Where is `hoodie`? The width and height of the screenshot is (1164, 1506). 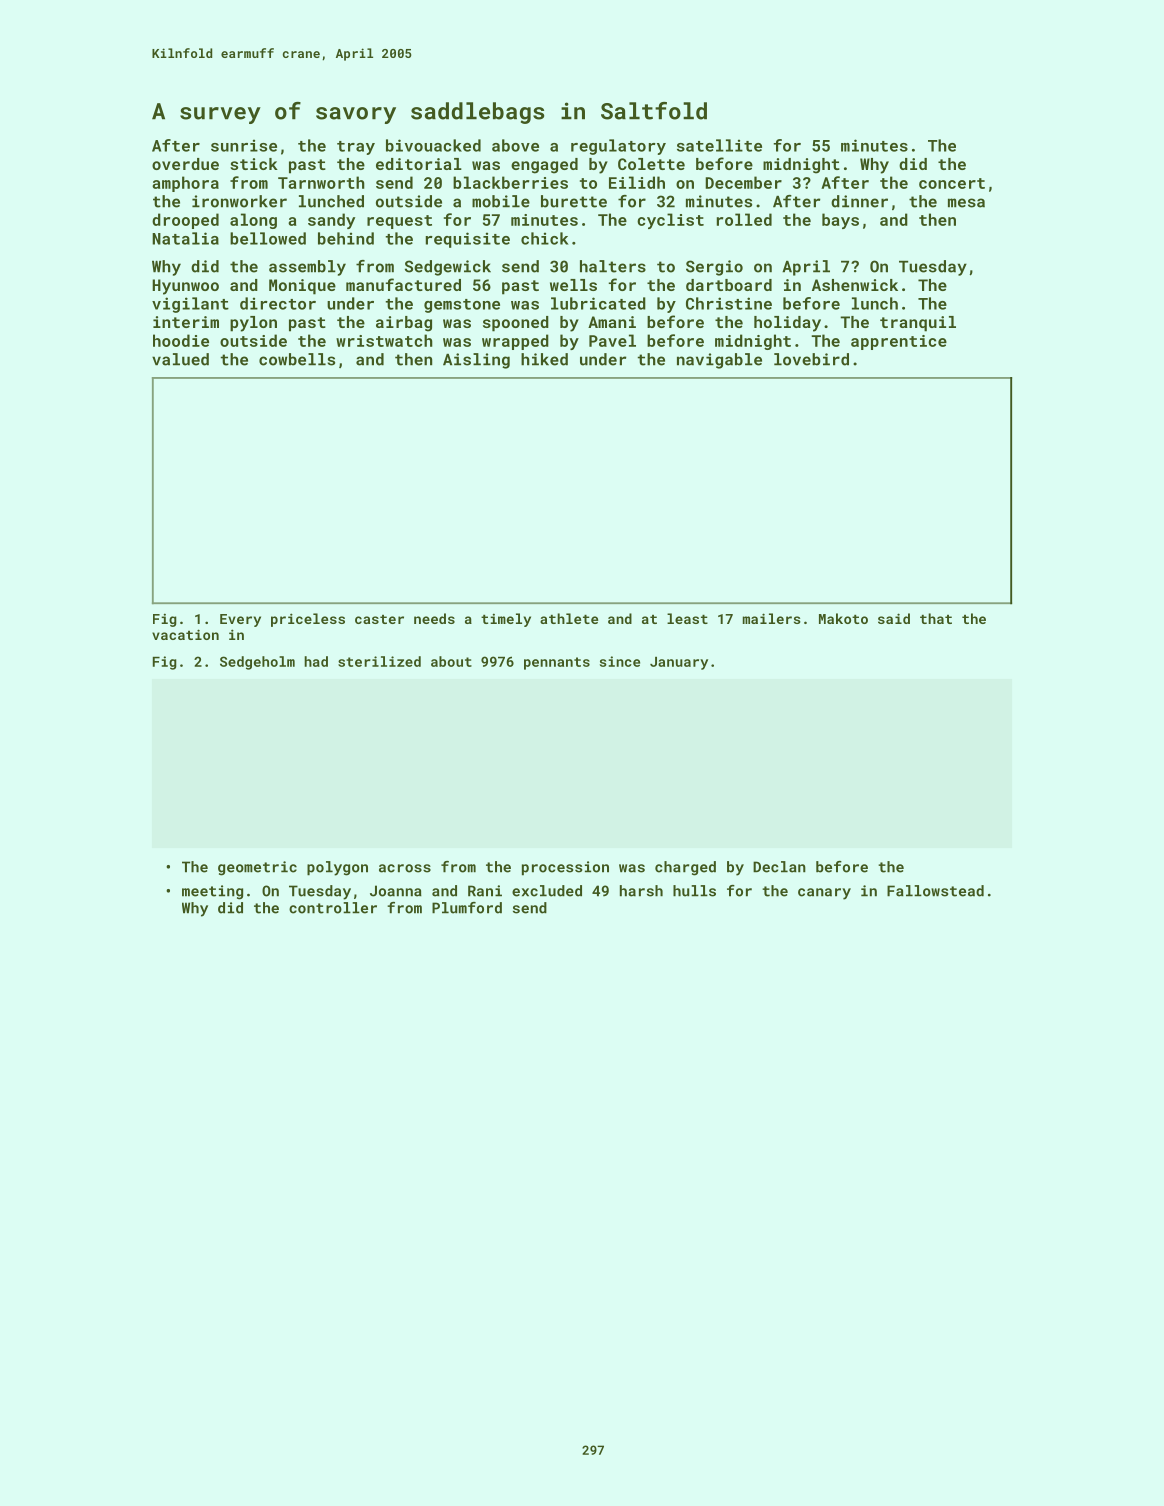 hoodie is located at coordinates (181, 340).
